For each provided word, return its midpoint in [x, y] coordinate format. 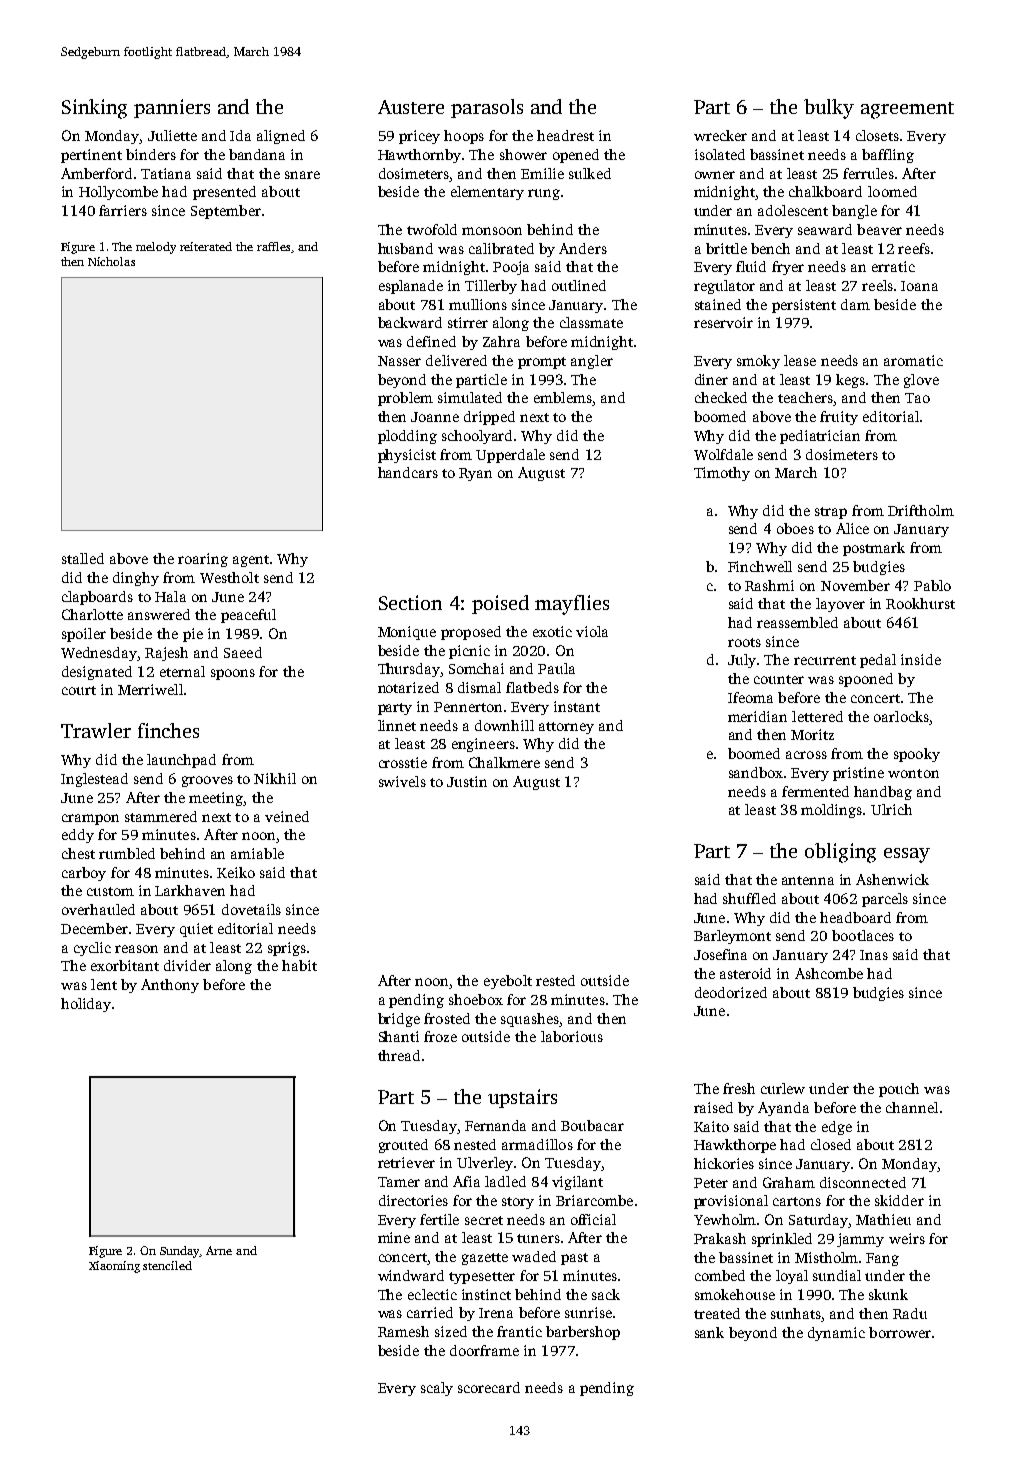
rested [555, 980]
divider [187, 965]
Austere [411, 107]
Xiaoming [114, 1267]
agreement [907, 110]
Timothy [722, 474]
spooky [917, 755]
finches [168, 730]
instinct [486, 1294]
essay [907, 855]
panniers [172, 108]
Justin [467, 781]
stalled [83, 558]
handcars [408, 472]
